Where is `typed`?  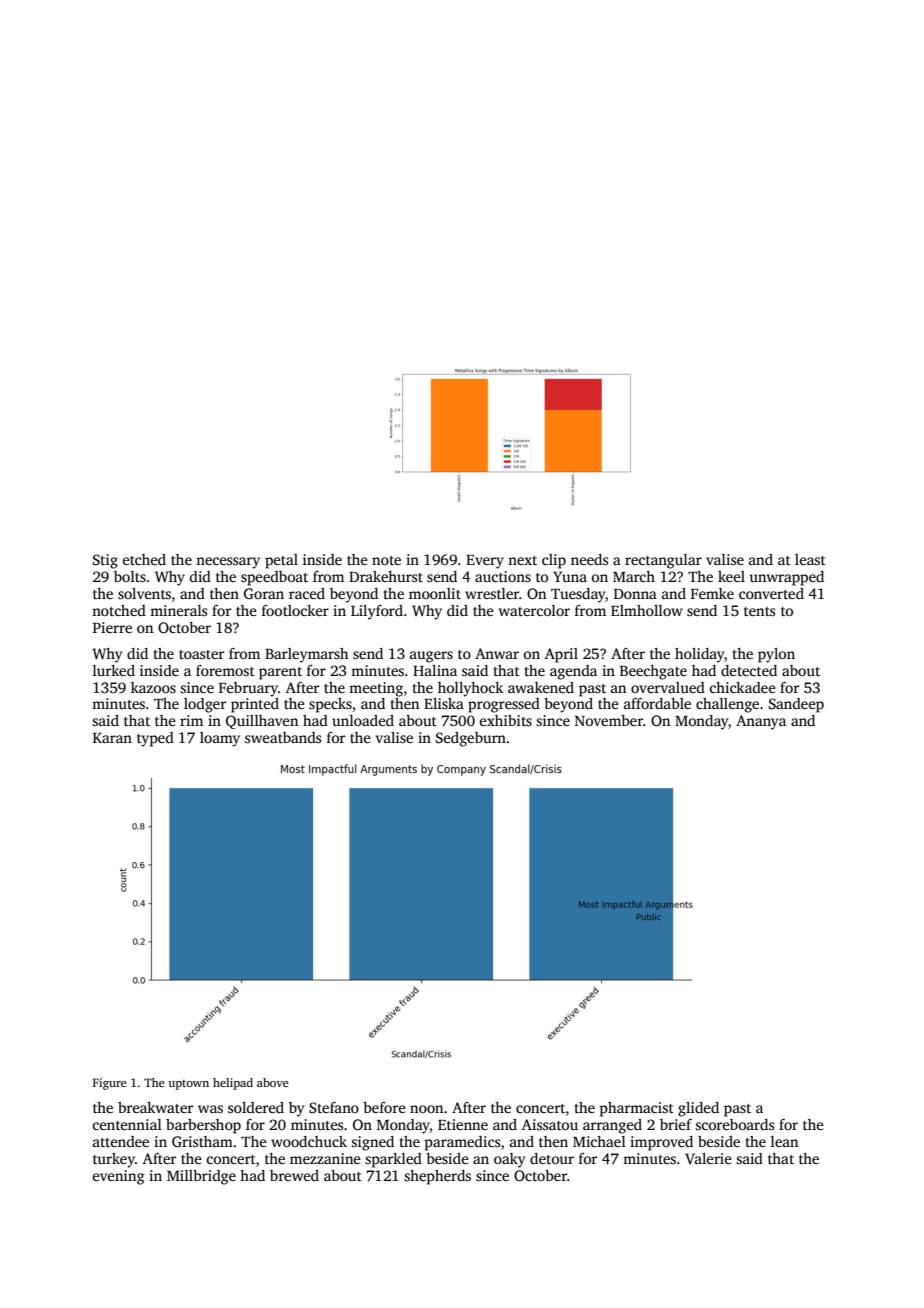
typed is located at coordinates (155, 739).
